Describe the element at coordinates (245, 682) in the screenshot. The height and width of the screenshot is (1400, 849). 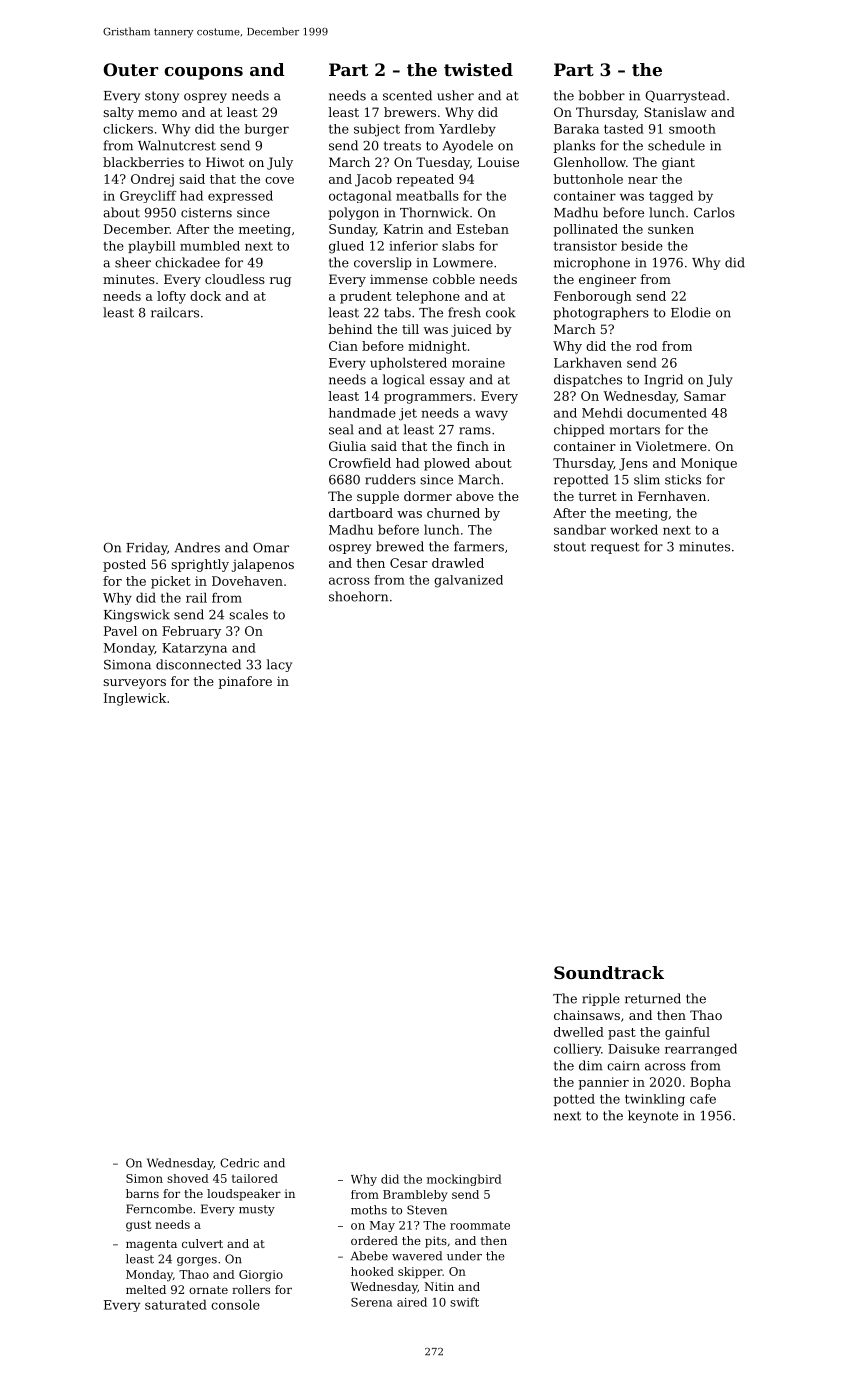
I see `pinafore` at that location.
